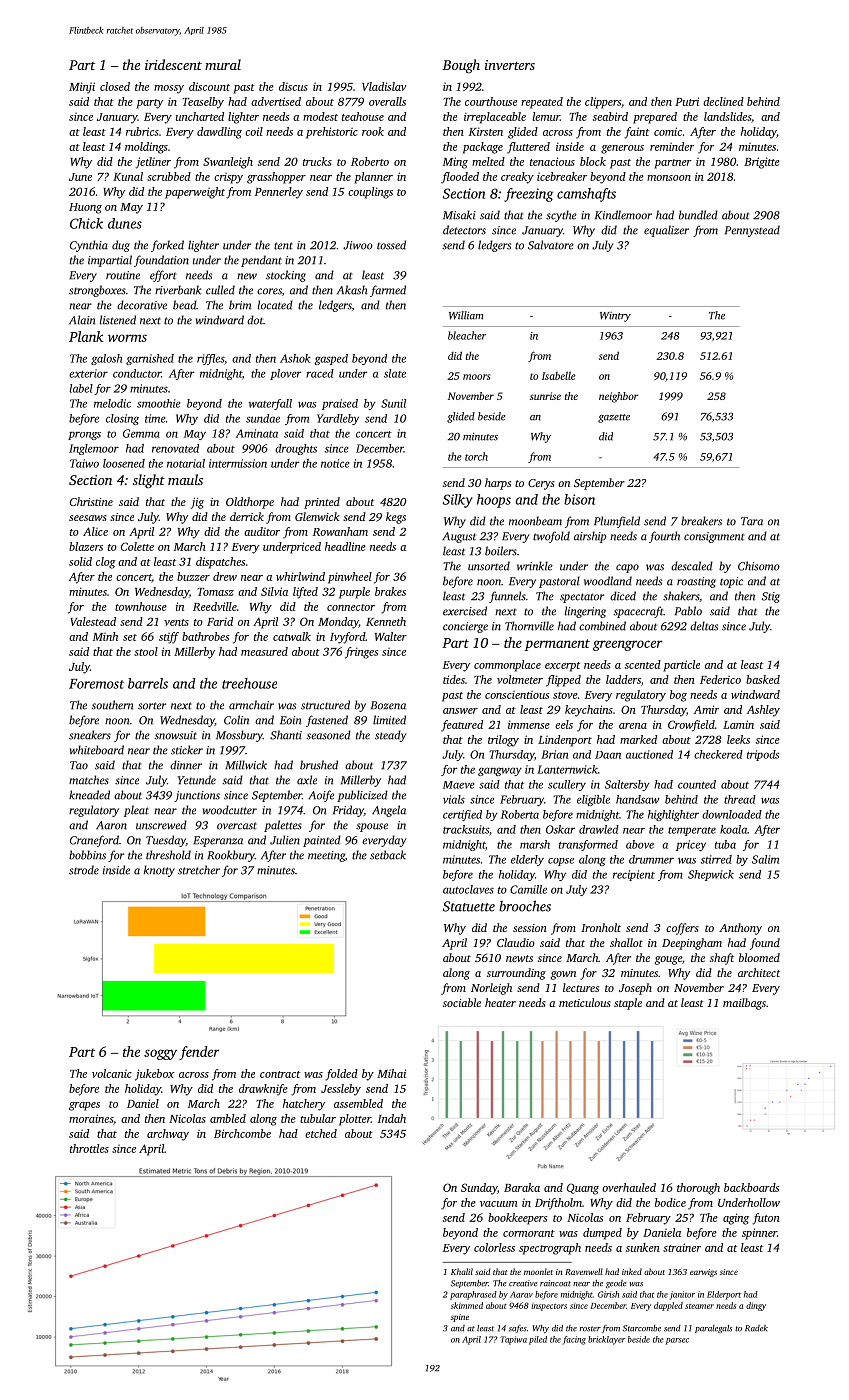 This screenshot has width=849, height=1400. What do you see at coordinates (460, 1318) in the screenshot?
I see `spine` at bounding box center [460, 1318].
